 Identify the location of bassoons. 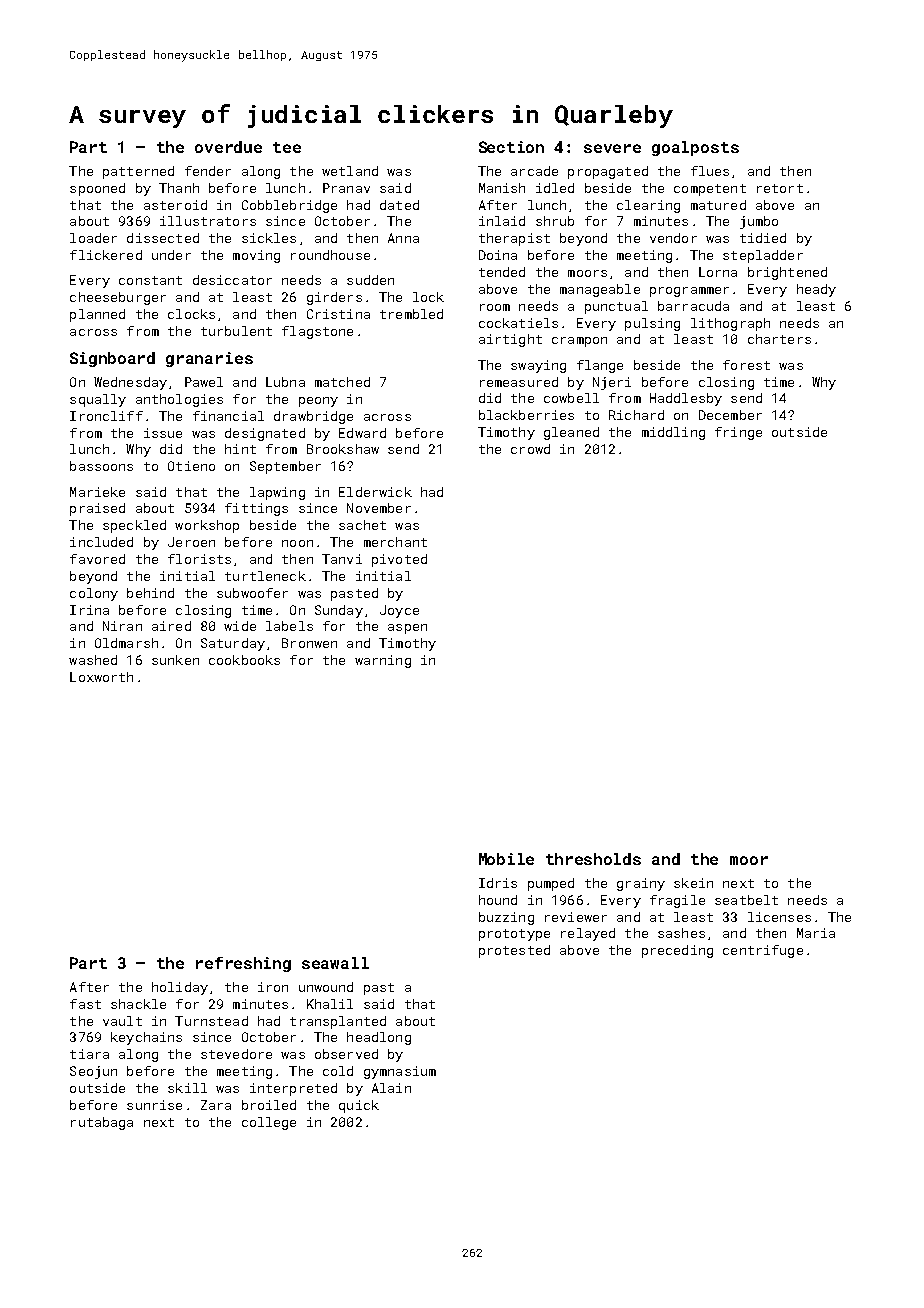
(101, 466).
